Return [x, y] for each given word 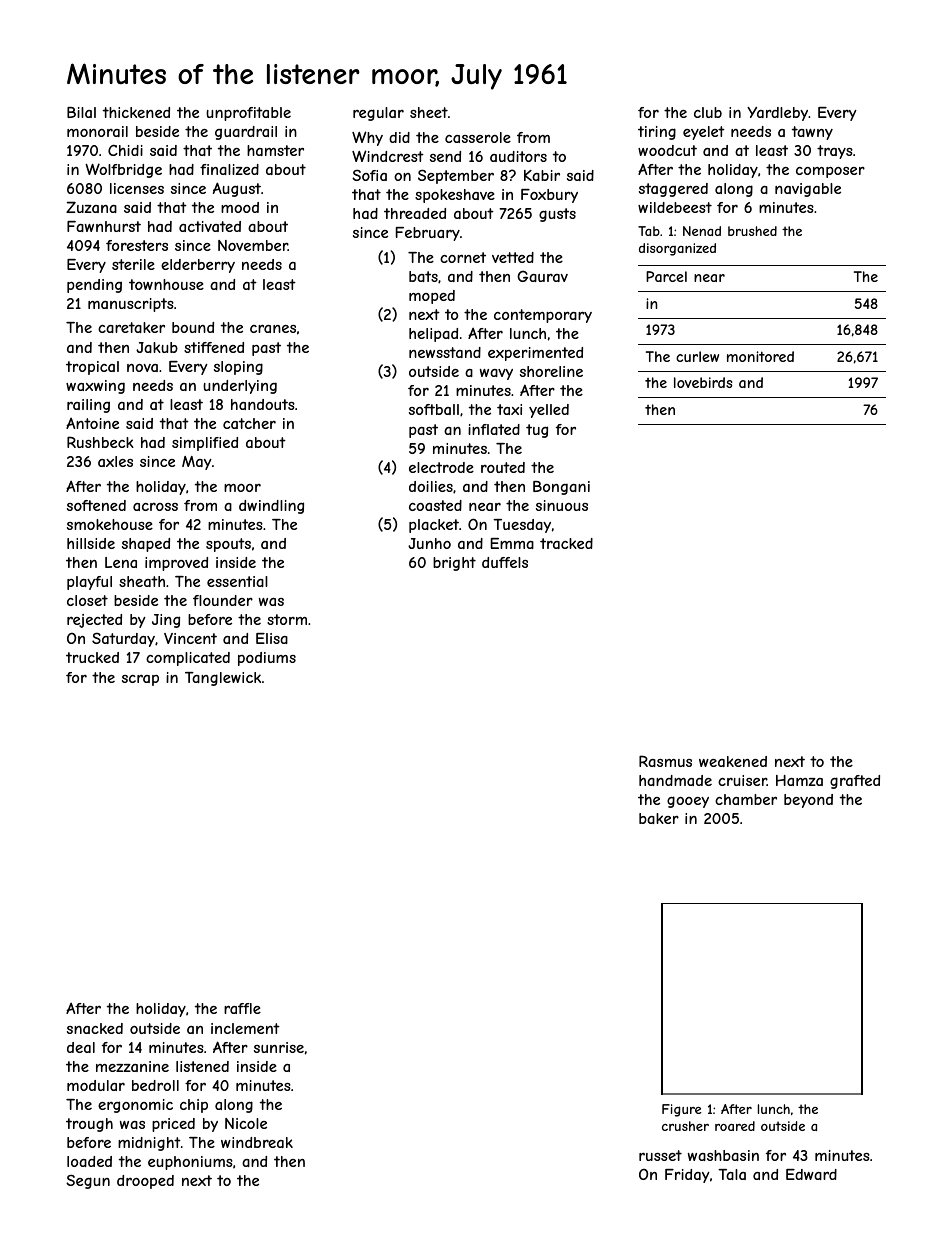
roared [735, 1126]
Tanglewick [223, 679]
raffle [242, 1008]
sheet [429, 112]
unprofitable [248, 114]
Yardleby [777, 114]
